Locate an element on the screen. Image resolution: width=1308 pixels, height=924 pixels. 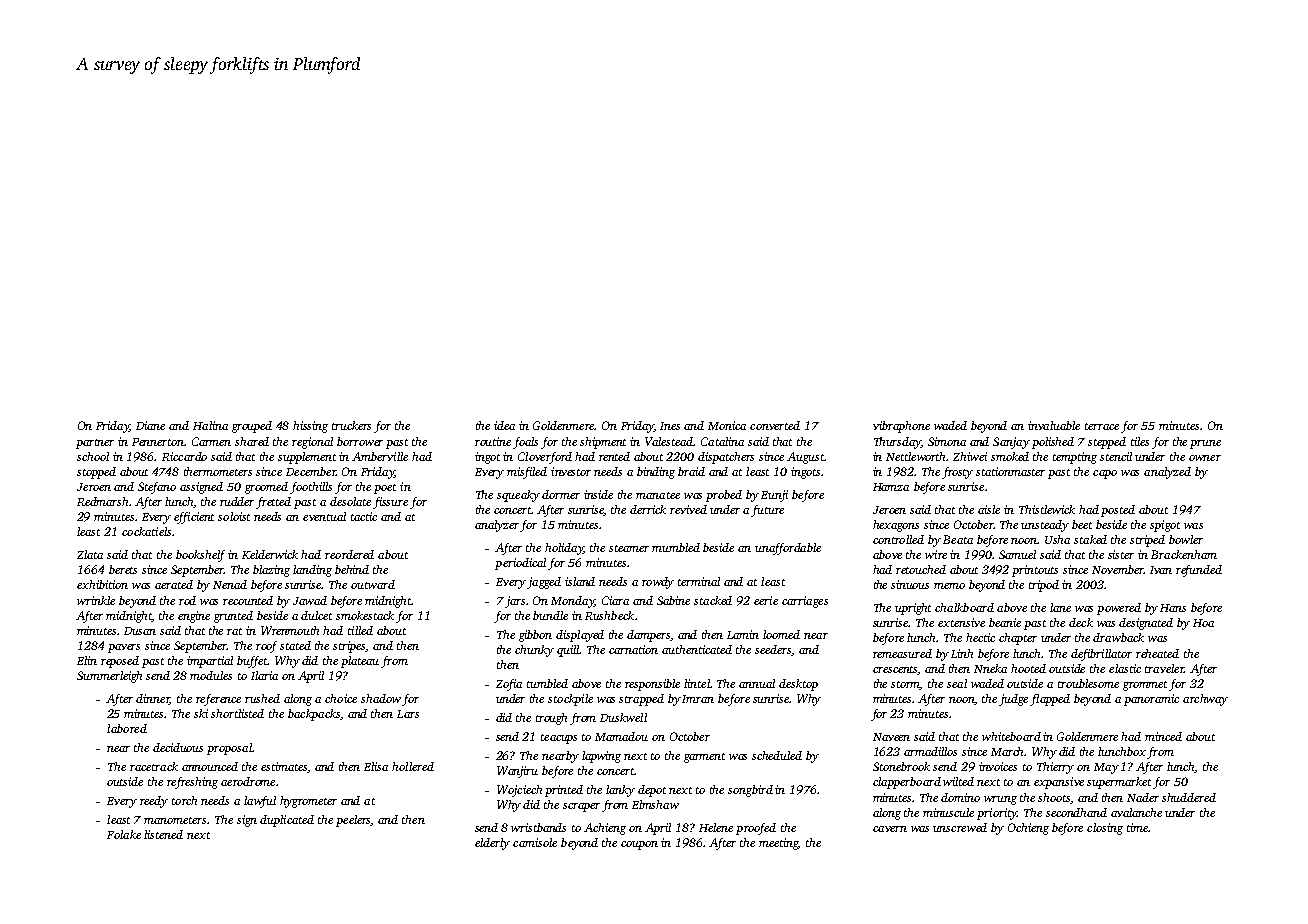
listened is located at coordinates (163, 834).
